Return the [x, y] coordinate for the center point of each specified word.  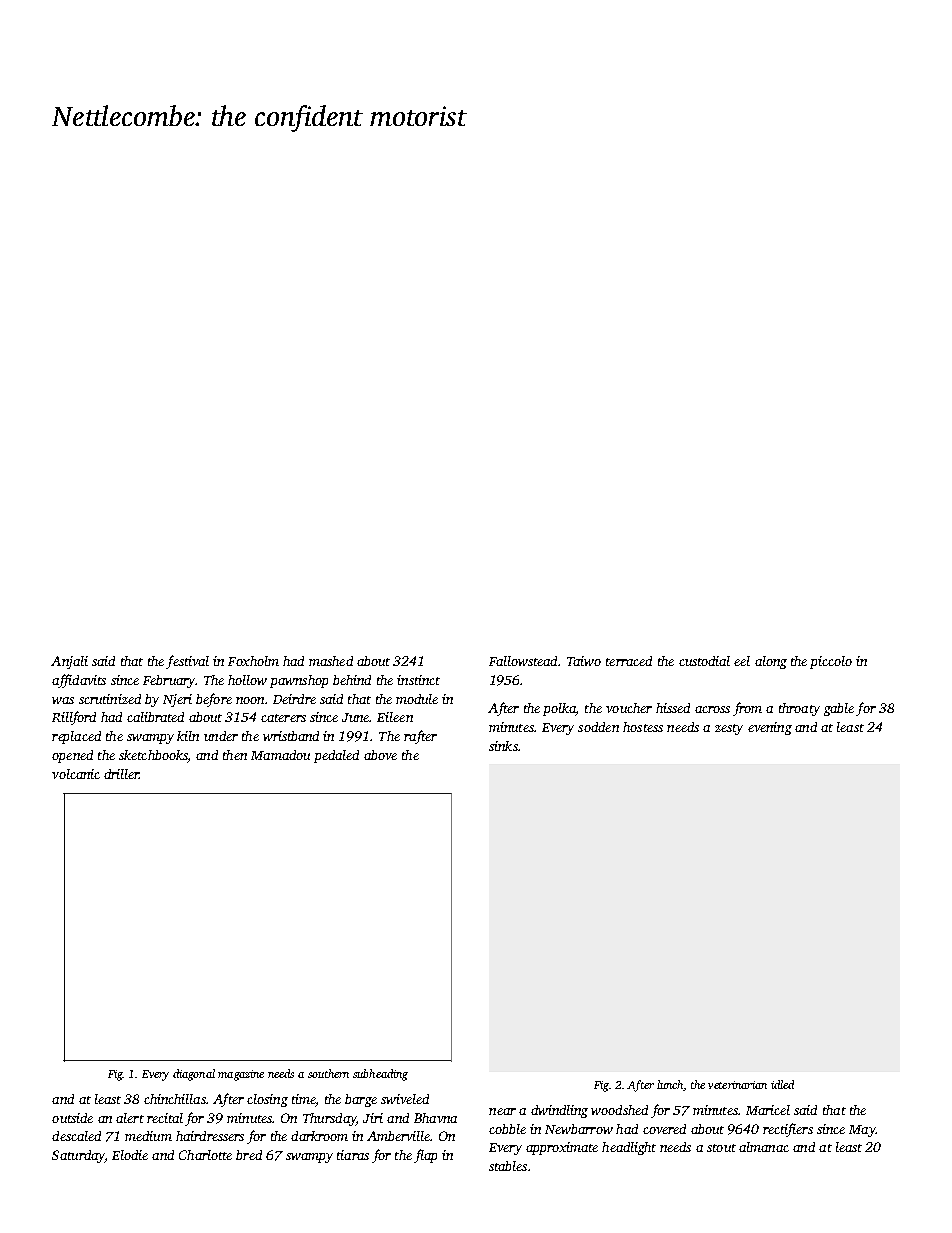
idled [782, 1084]
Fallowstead [523, 661]
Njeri [177, 700]
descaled [76, 1136]
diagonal [194, 1075]
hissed [673, 708]
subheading [380, 1075]
